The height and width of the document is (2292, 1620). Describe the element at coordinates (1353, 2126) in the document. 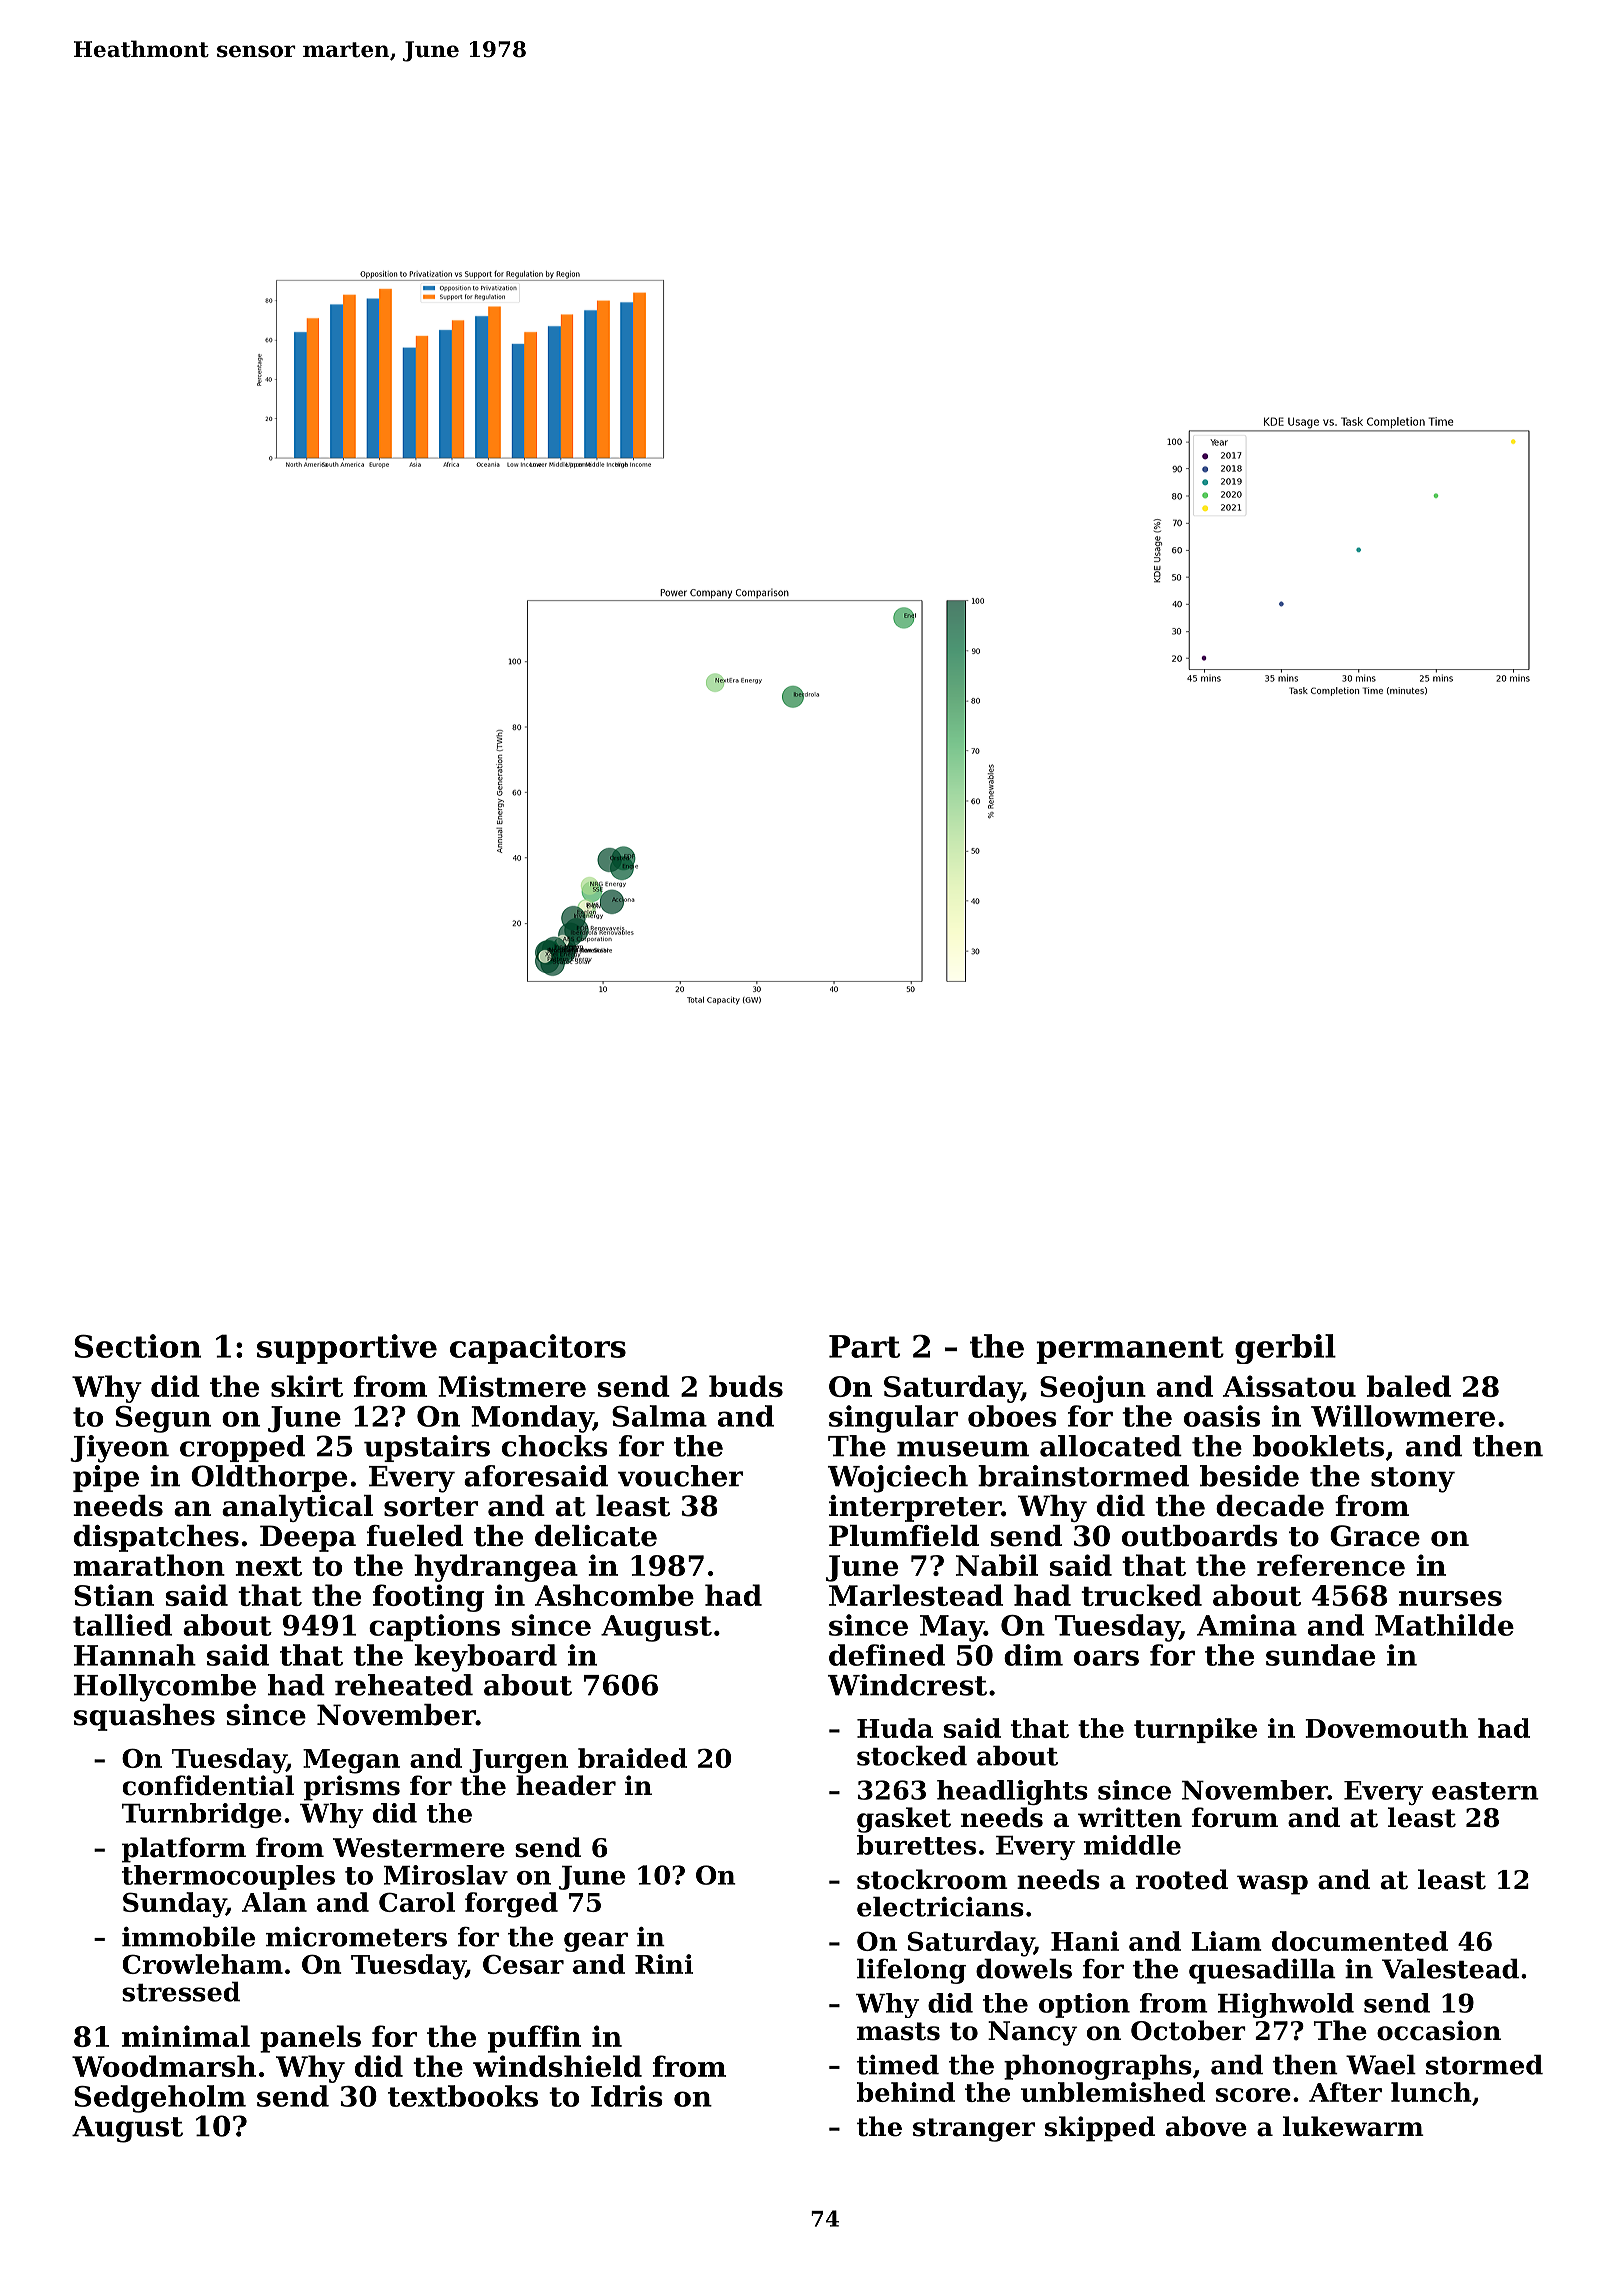

I see `lukewarm` at that location.
